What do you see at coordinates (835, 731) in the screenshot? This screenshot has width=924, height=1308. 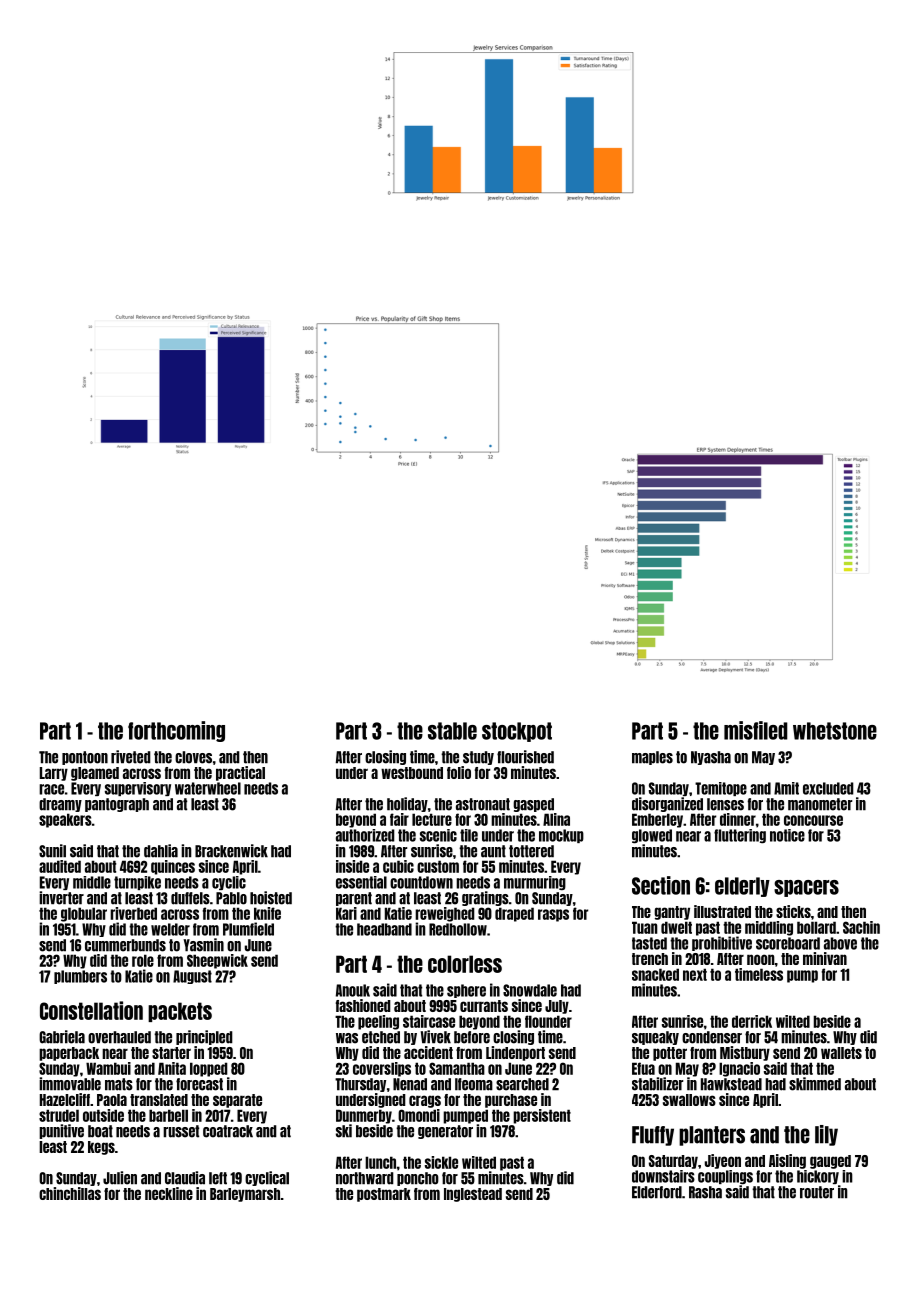 I see `whetstone` at bounding box center [835, 731].
